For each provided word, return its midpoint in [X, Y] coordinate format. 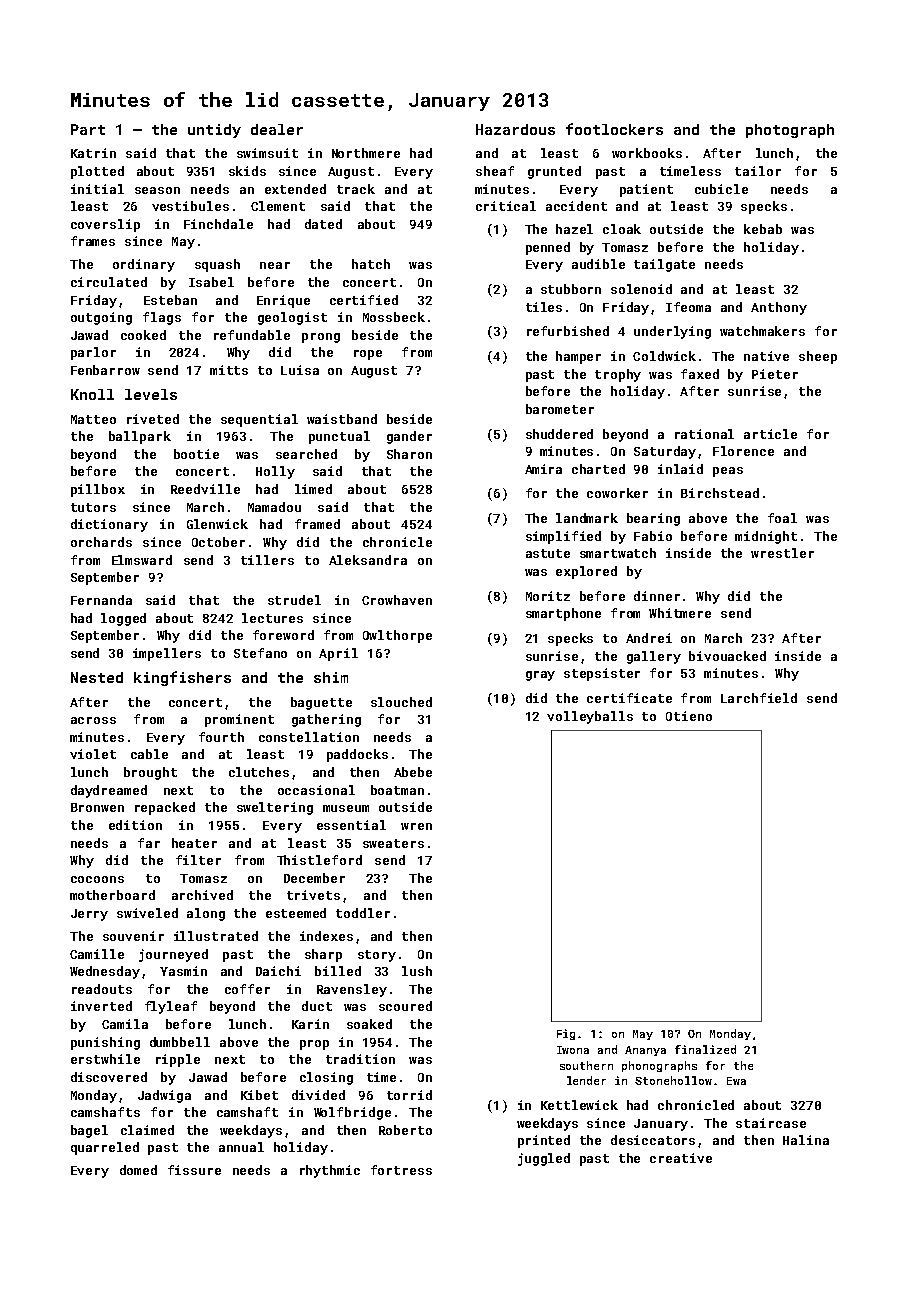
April [338, 654]
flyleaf [171, 1007]
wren [416, 826]
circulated [109, 282]
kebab [763, 229]
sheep [818, 357]
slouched [401, 702]
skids [247, 171]
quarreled [105, 1148]
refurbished [568, 331]
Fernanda [101, 600]
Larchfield [759, 698]
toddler [363, 913]
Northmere [366, 153]
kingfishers [182, 678]
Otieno [689, 716]
